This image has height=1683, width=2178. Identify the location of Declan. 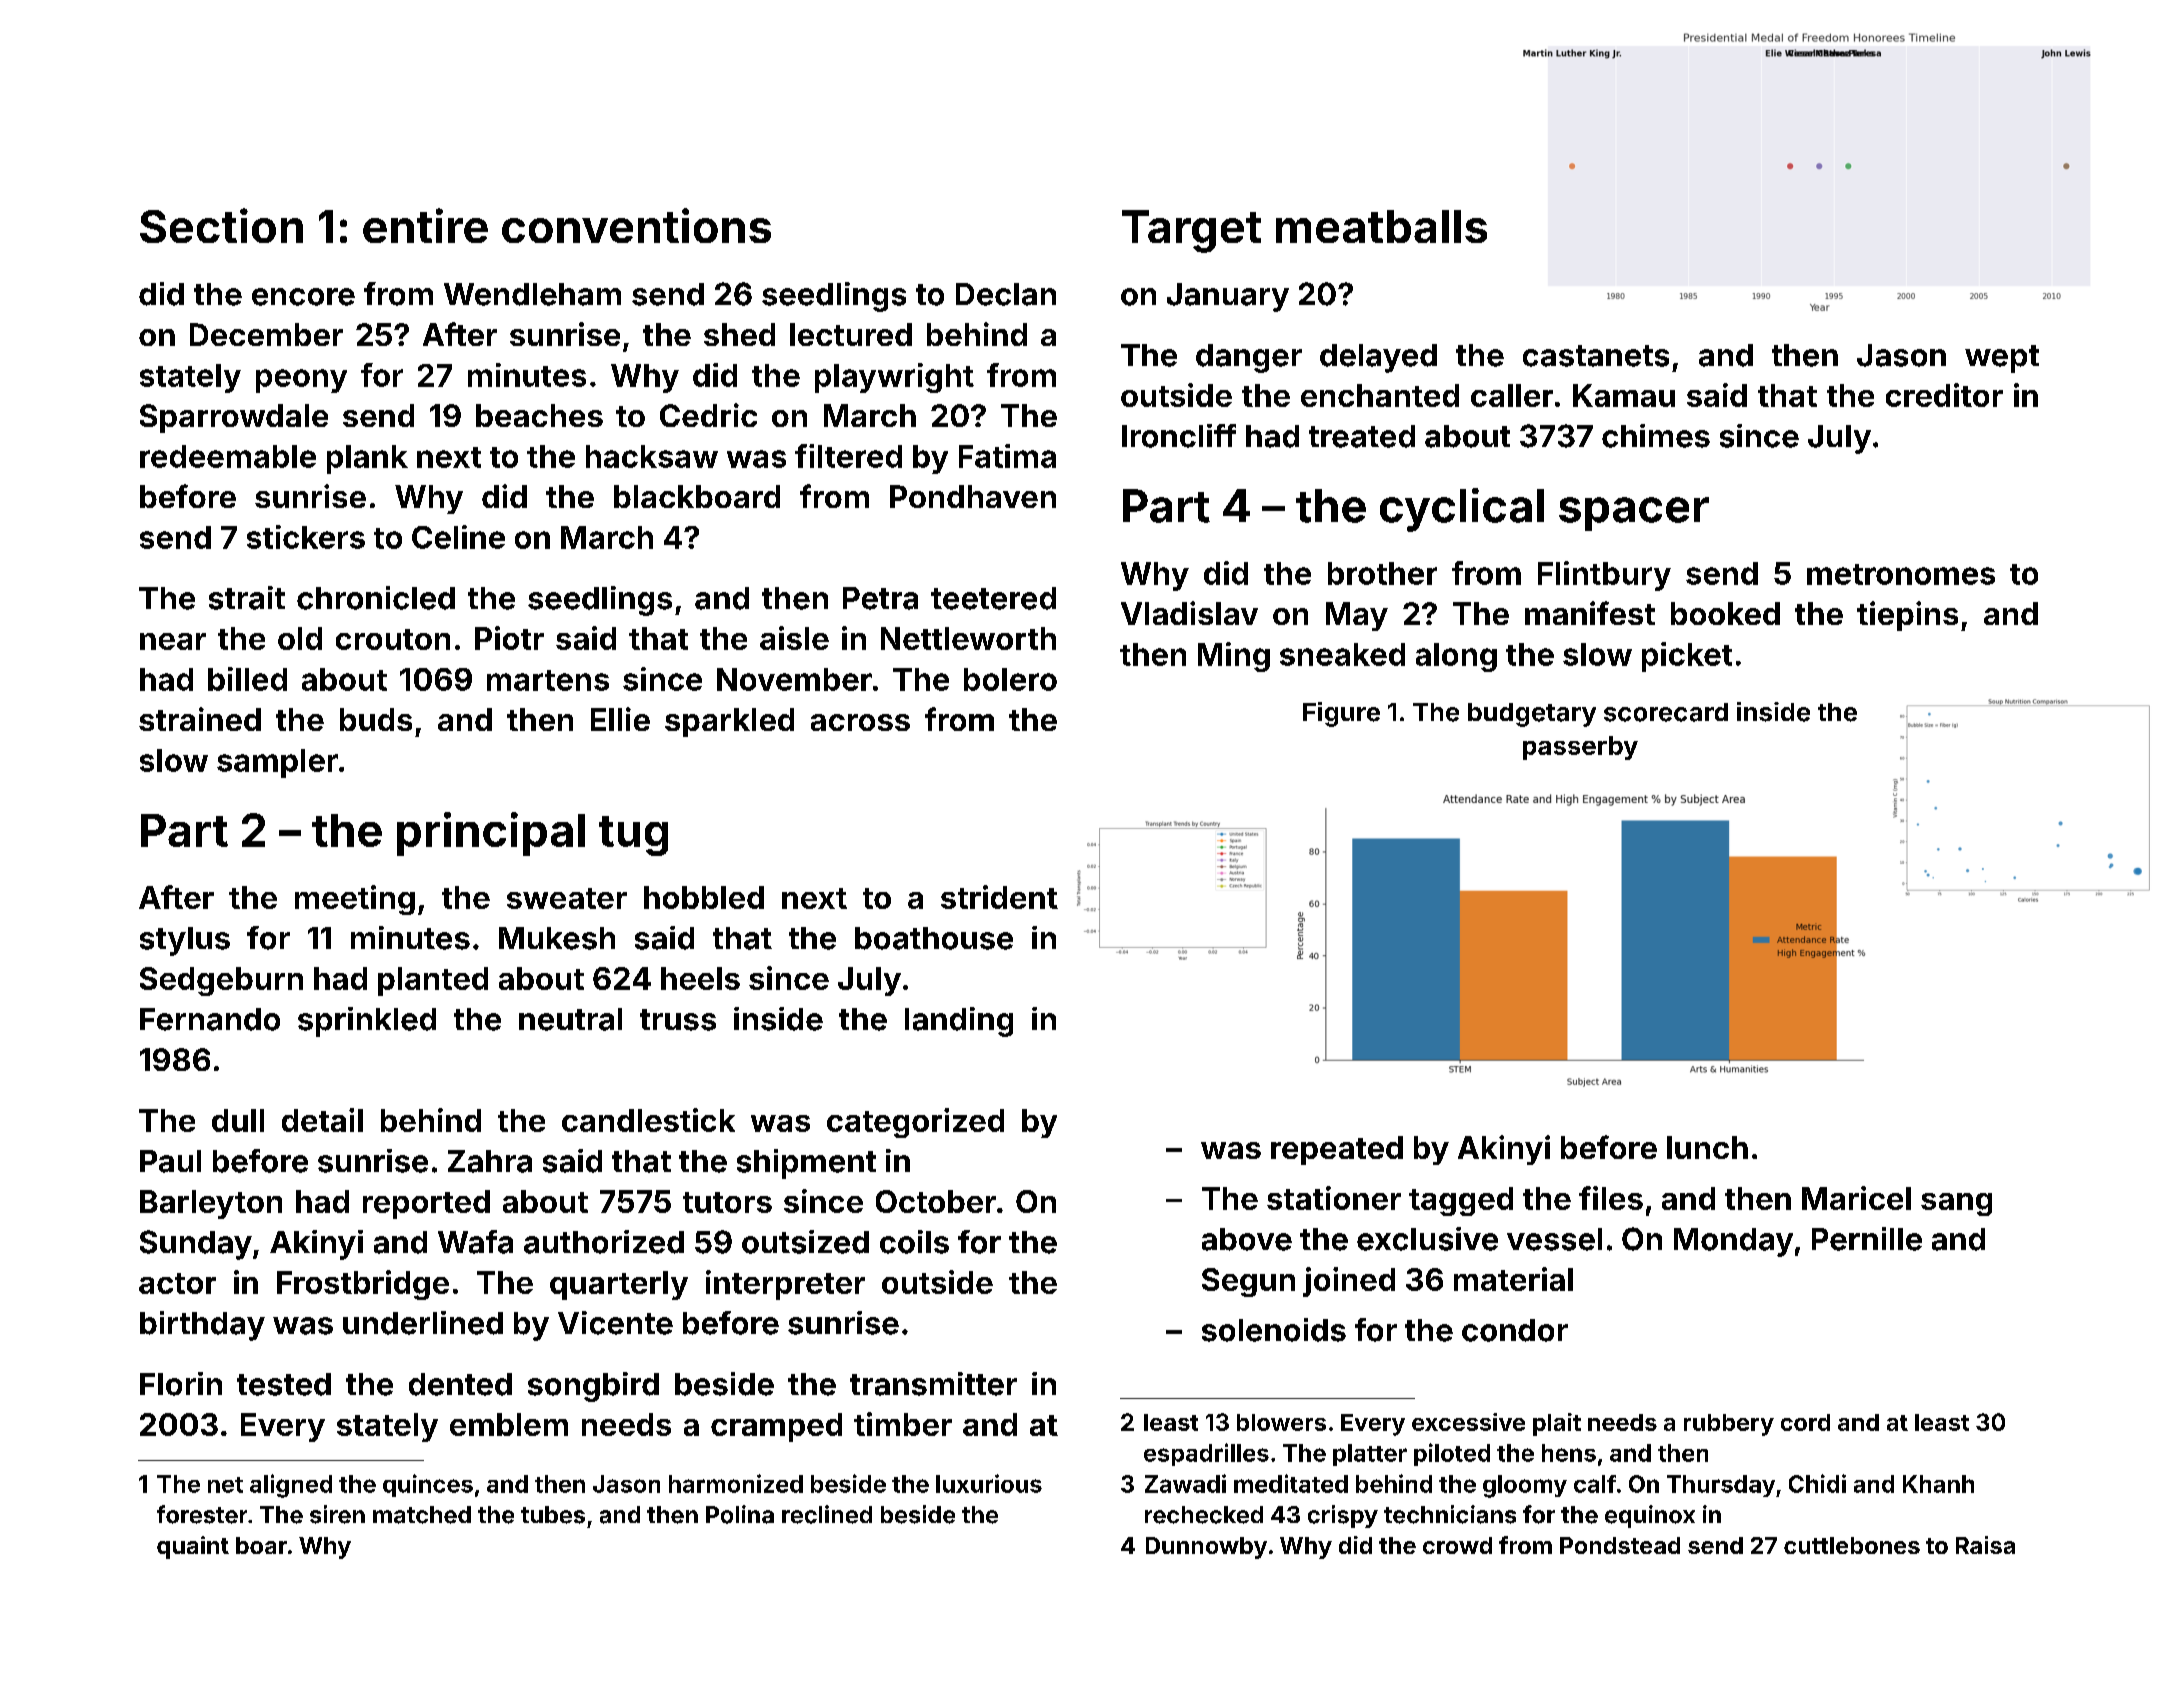
(1006, 294).
